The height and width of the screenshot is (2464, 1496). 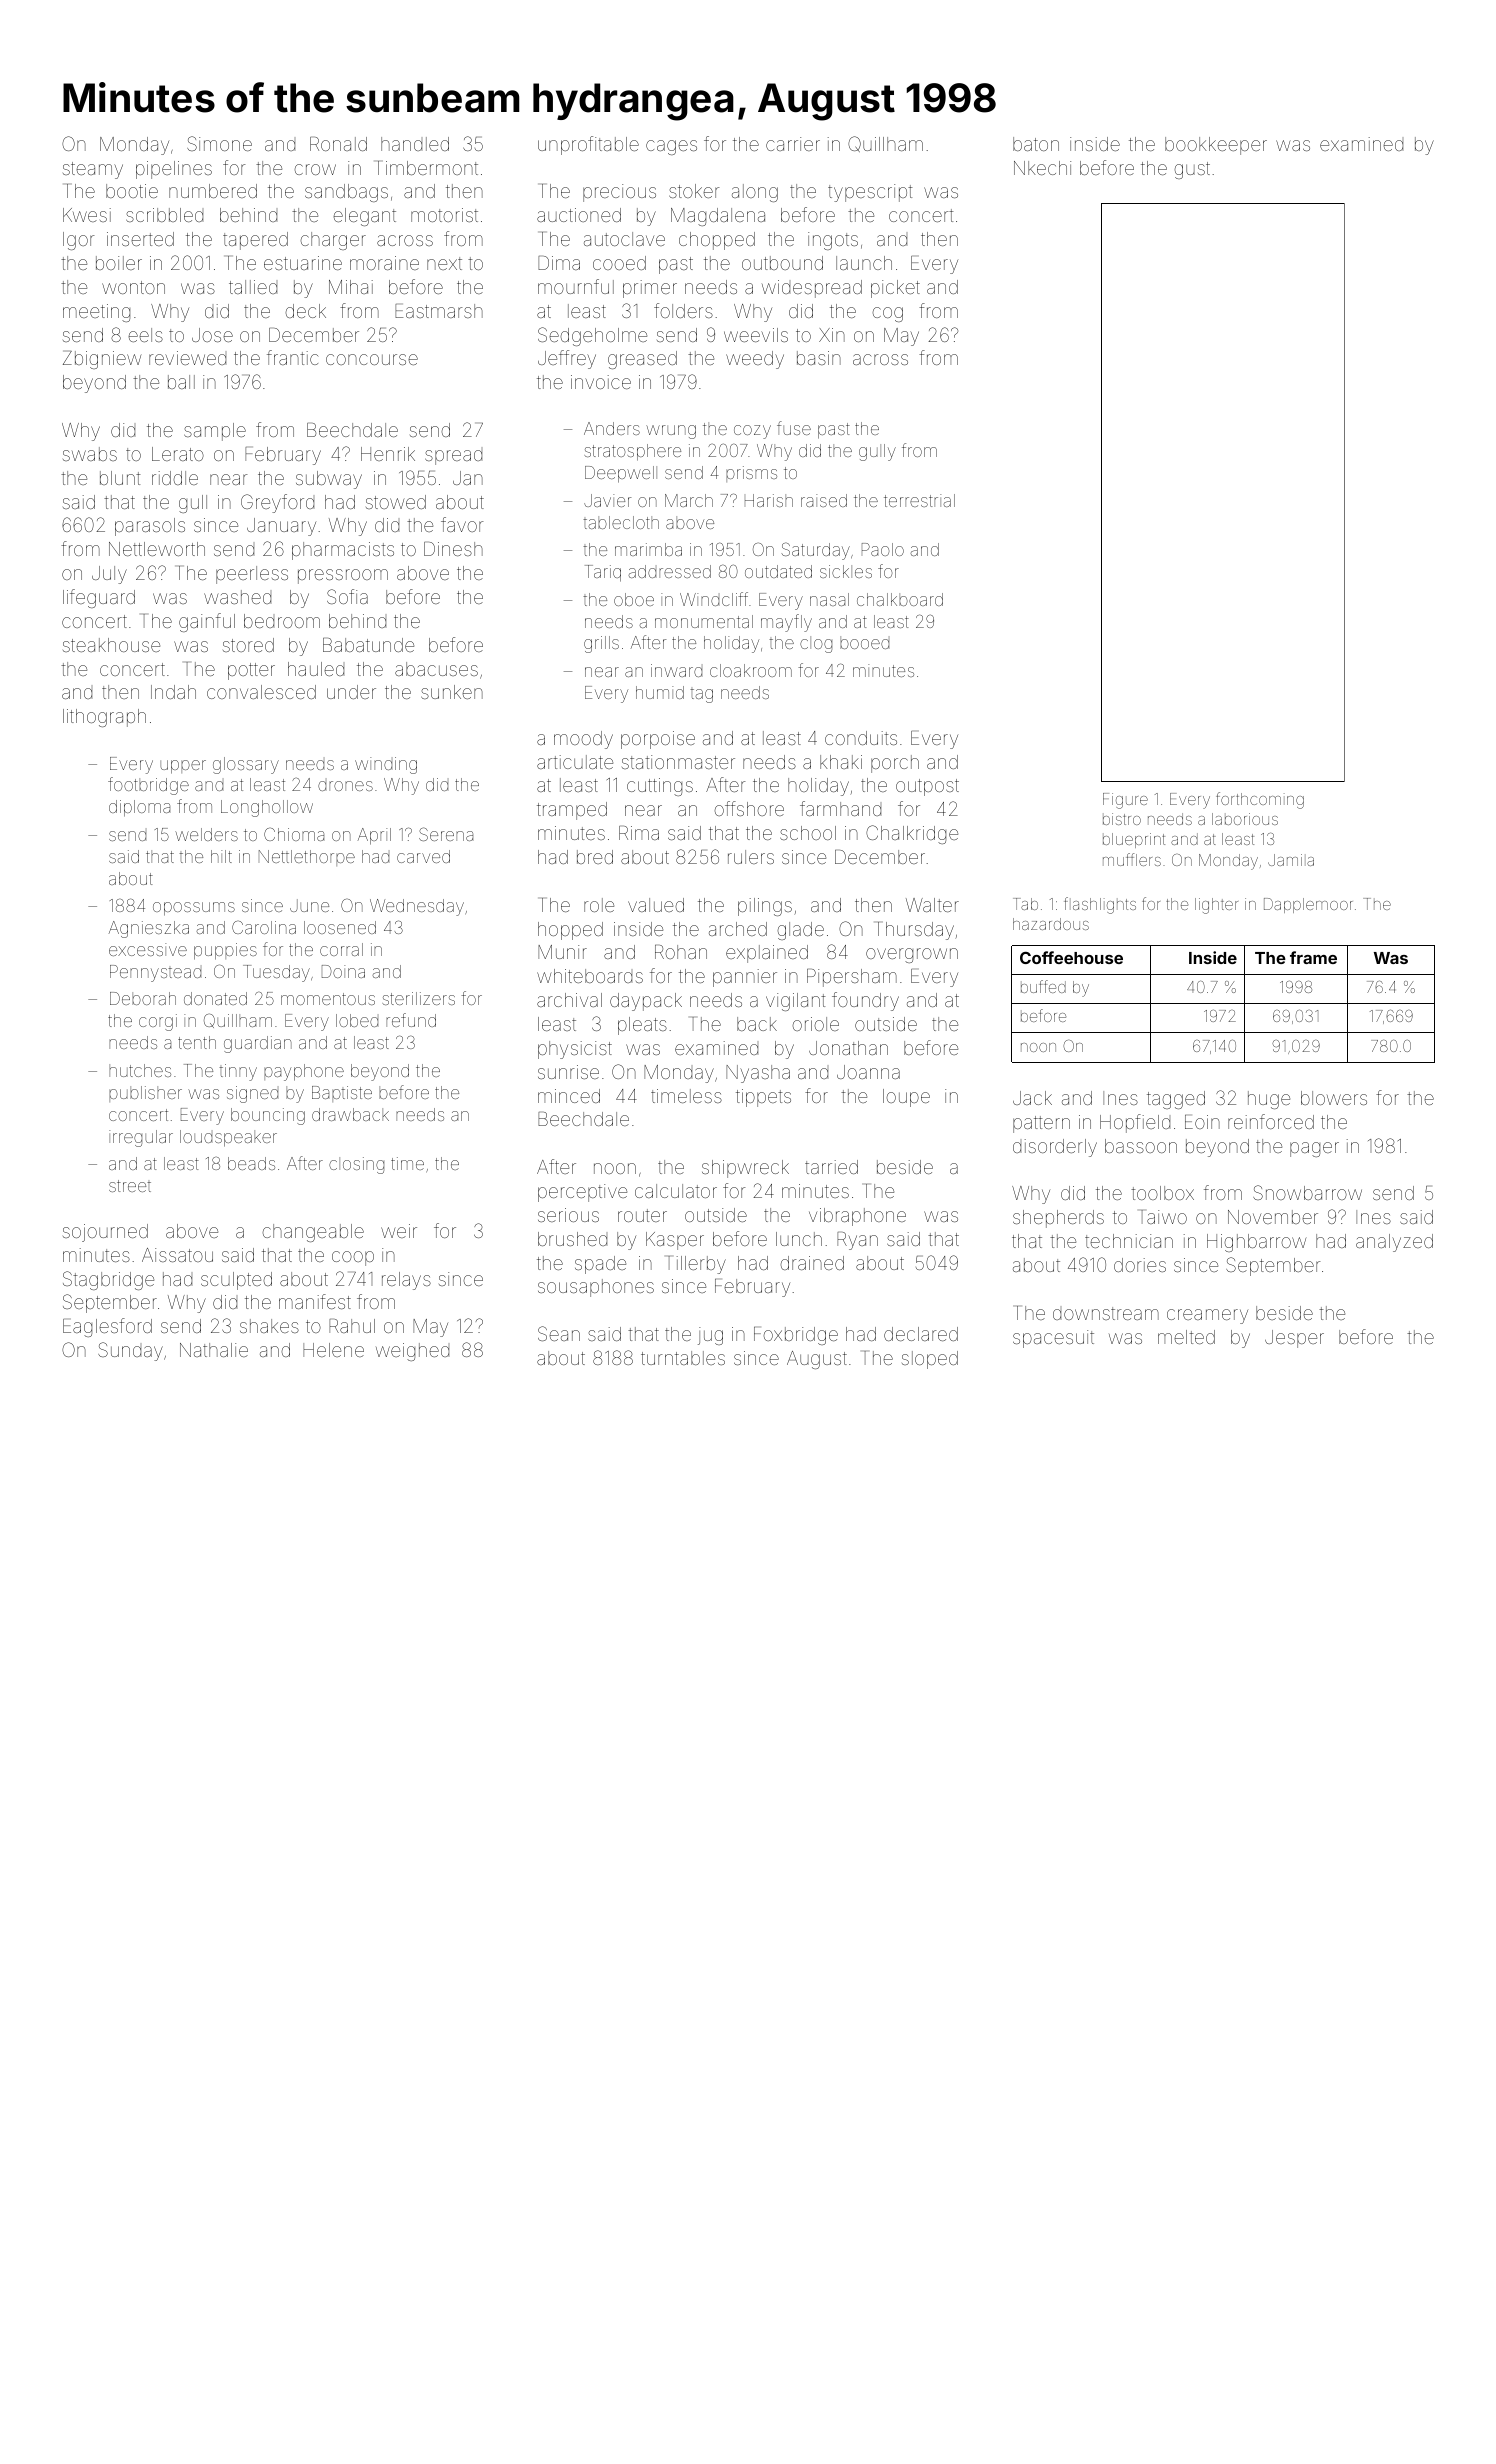 What do you see at coordinates (87, 215) in the screenshot?
I see `Kwesi` at bounding box center [87, 215].
